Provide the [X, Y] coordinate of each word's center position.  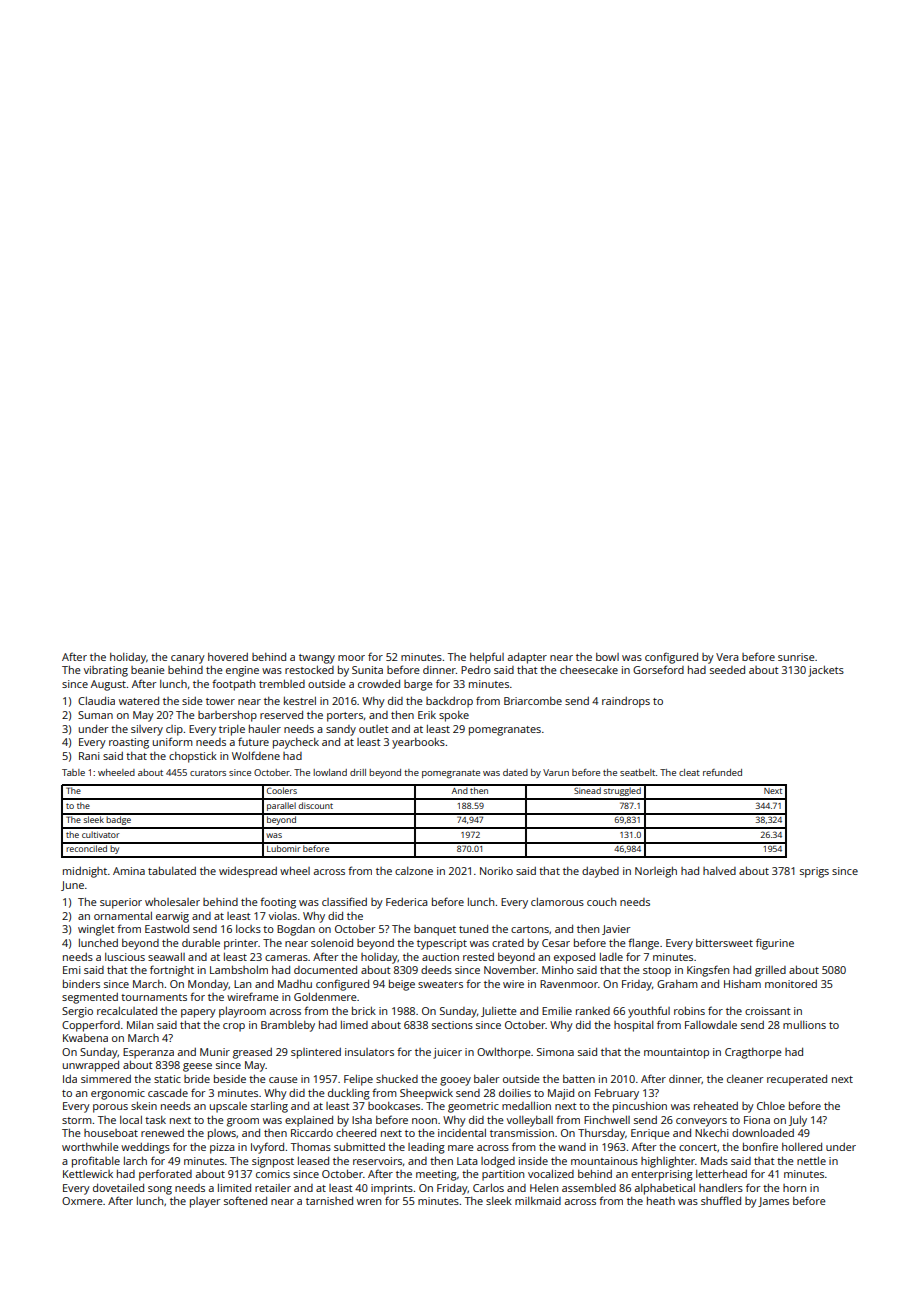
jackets [826, 671]
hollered [802, 1147]
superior [121, 903]
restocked [309, 670]
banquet [435, 930]
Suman [95, 715]
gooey [455, 1081]
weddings [145, 1148]
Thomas [311, 1147]
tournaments [154, 997]
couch [601, 902]
